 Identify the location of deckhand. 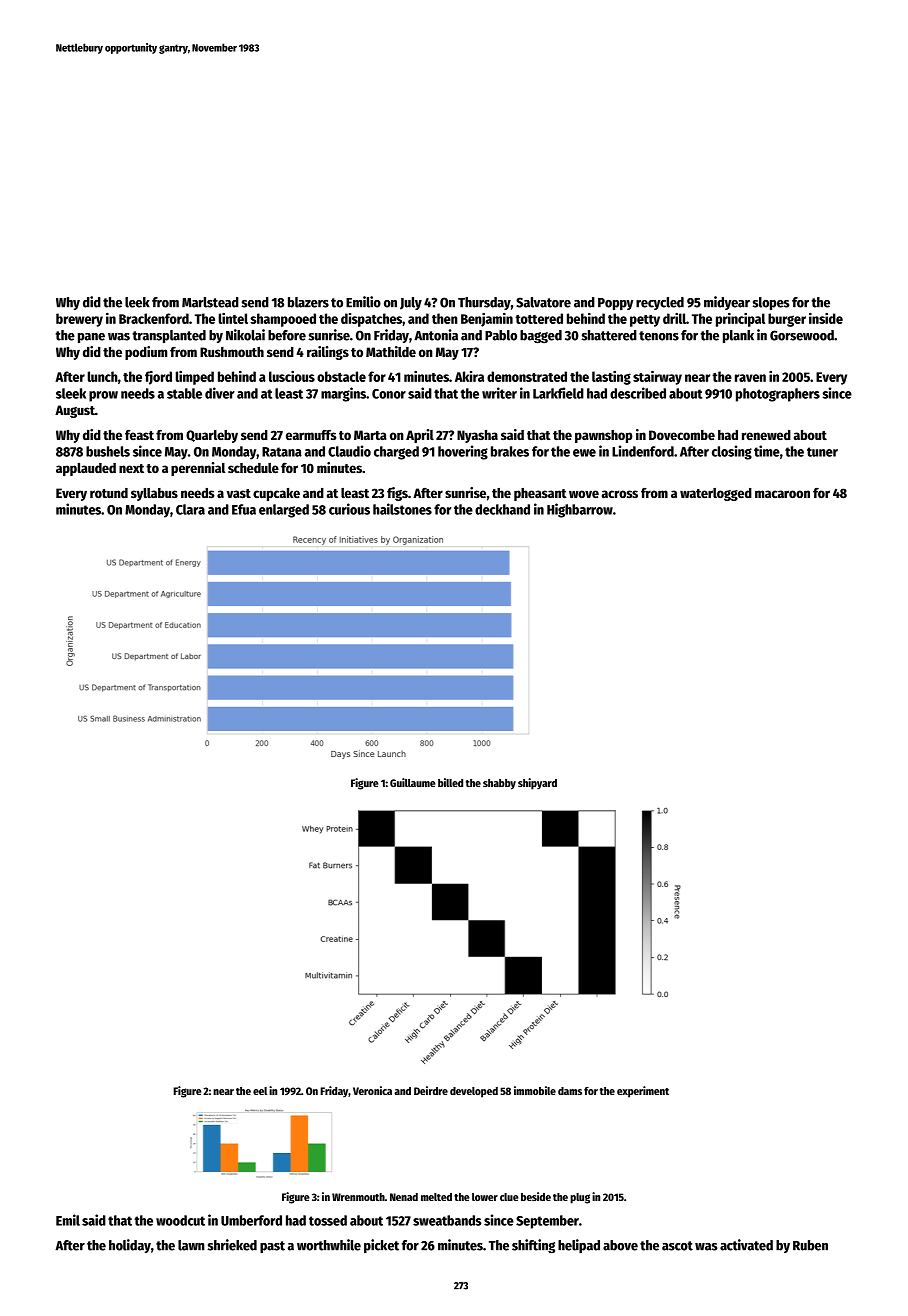
(502, 509).
